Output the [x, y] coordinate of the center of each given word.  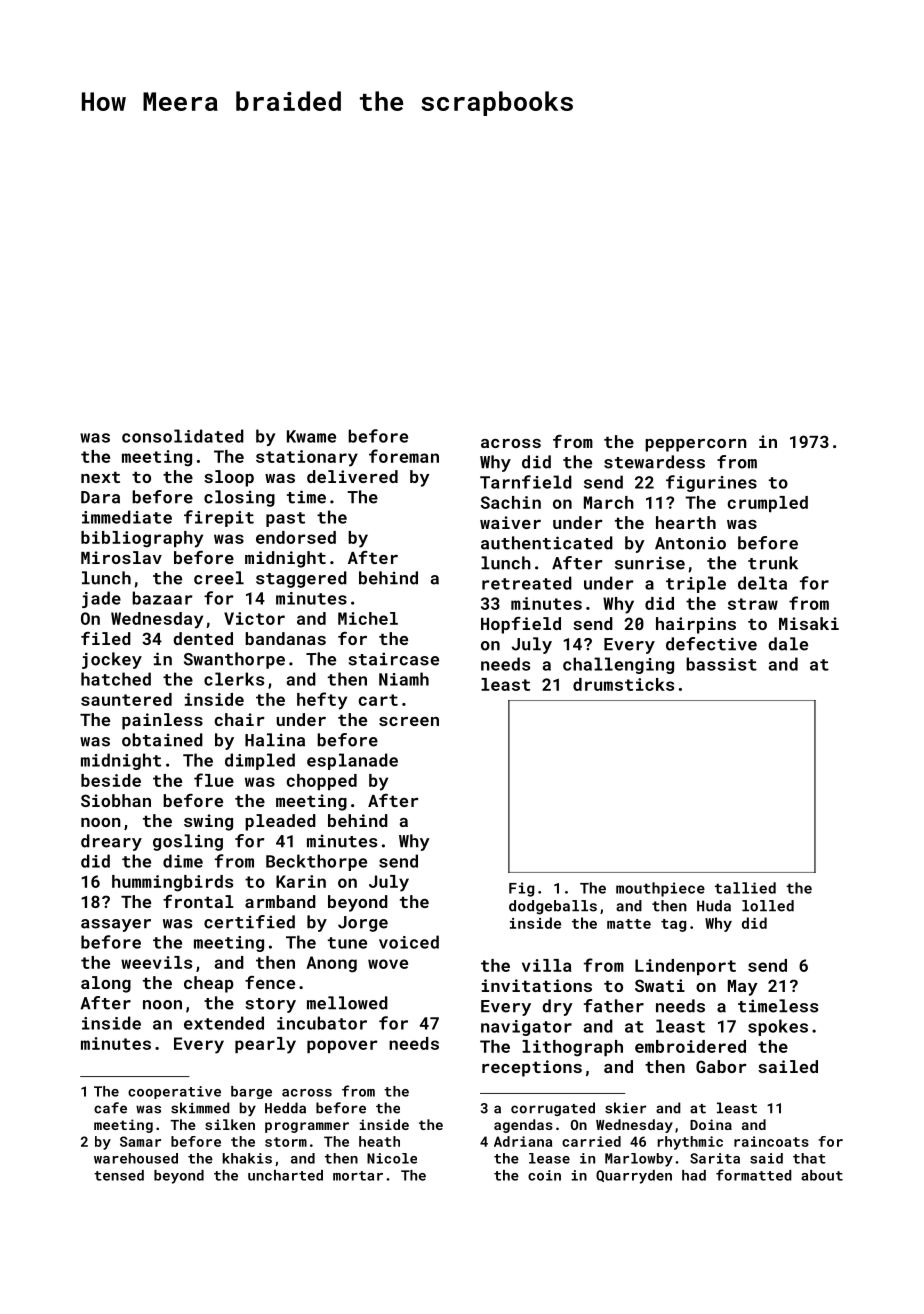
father [614, 1006]
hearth [686, 522]
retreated [527, 583]
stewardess [654, 462]
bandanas [285, 638]
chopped [321, 782]
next [100, 477]
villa [547, 965]
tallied [745, 888]
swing [208, 822]
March [609, 502]
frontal [198, 901]
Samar [140, 1141]
